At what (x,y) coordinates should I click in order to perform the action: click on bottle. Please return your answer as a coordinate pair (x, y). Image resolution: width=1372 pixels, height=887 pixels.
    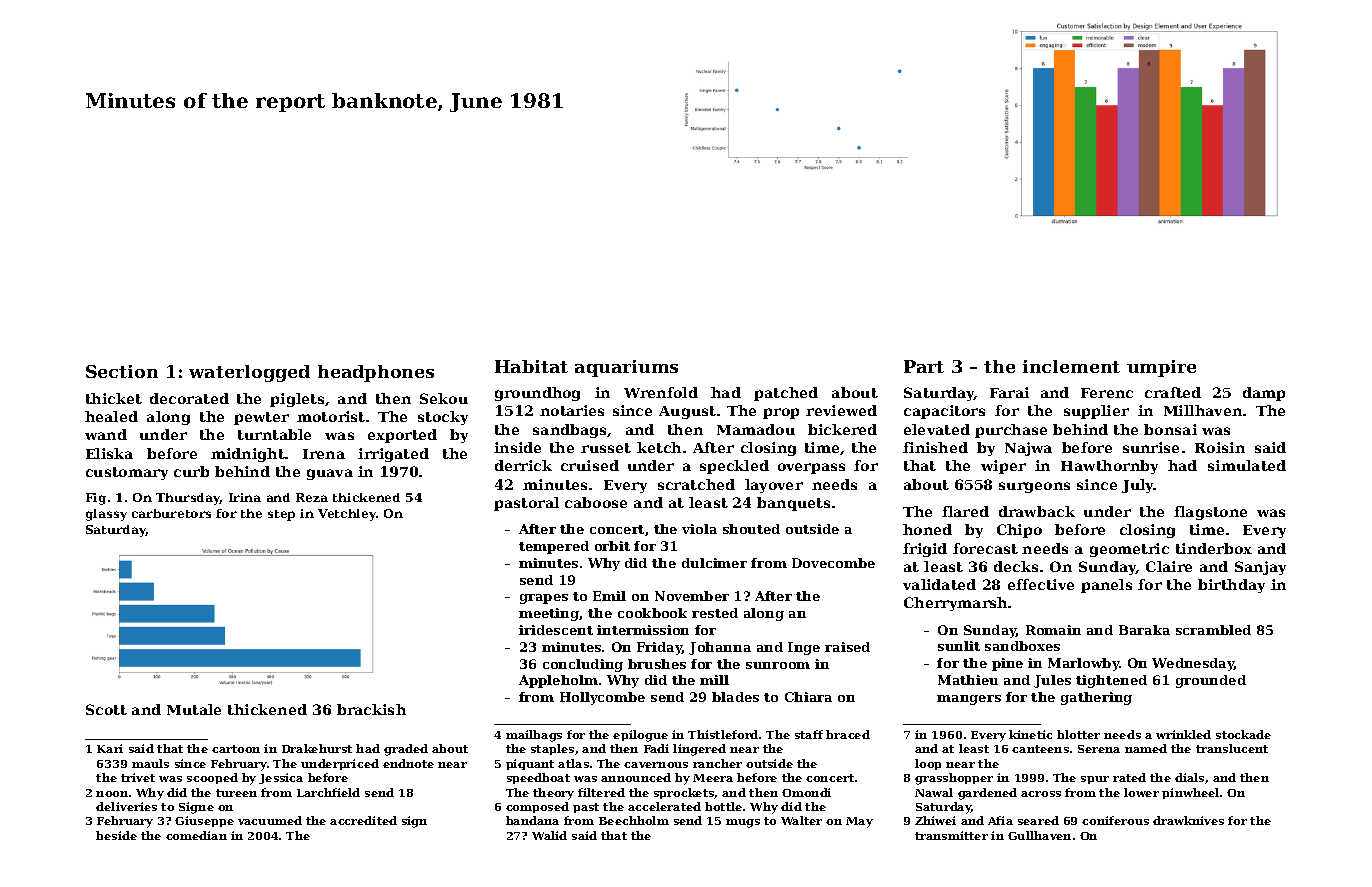
    Looking at the image, I should click on (723, 806).
